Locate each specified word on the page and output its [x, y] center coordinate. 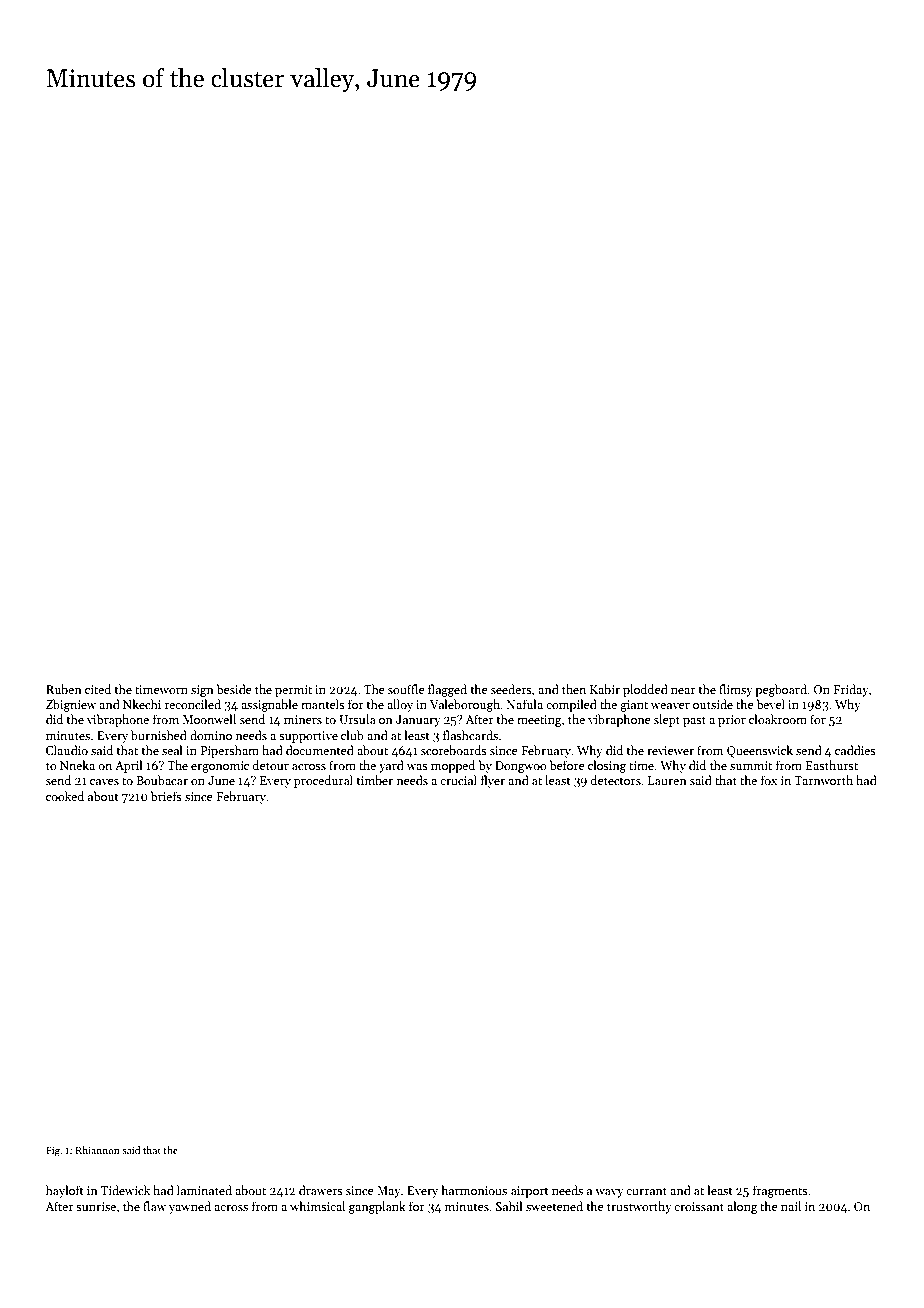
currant [646, 1191]
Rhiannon [97, 1150]
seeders [511, 689]
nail [791, 1206]
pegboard [781, 690]
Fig [53, 1152]
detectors [616, 780]
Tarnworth [823, 780]
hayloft [65, 1191]
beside [234, 689]
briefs [166, 796]
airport [530, 1192]
